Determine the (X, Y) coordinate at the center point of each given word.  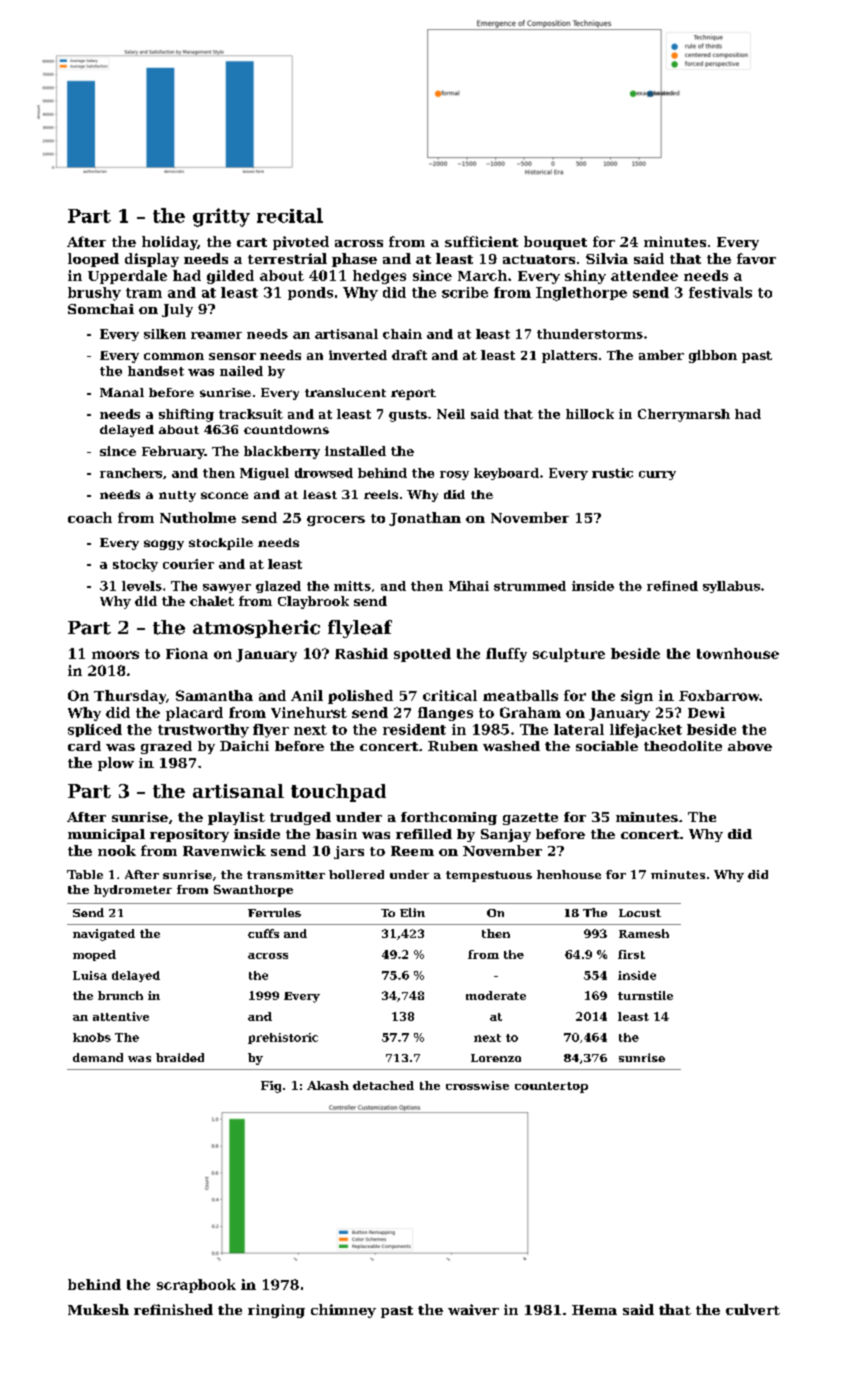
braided (180, 1057)
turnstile (645, 995)
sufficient (481, 241)
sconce (224, 495)
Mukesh (98, 1309)
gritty (221, 217)
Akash (328, 1085)
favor (756, 258)
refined (672, 586)
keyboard (506, 474)
